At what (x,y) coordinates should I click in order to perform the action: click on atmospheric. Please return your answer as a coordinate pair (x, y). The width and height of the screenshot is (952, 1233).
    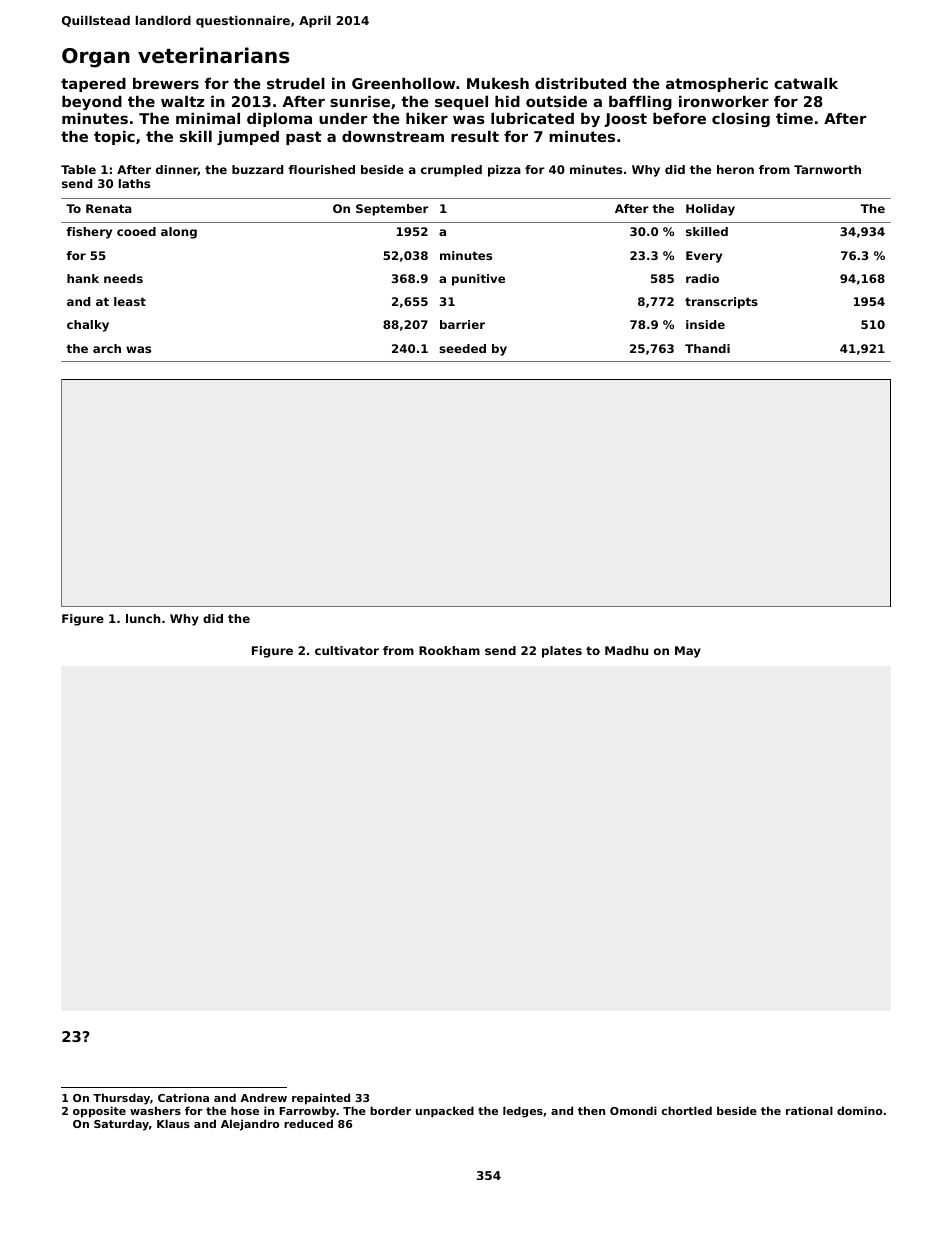
    Looking at the image, I should click on (717, 85).
